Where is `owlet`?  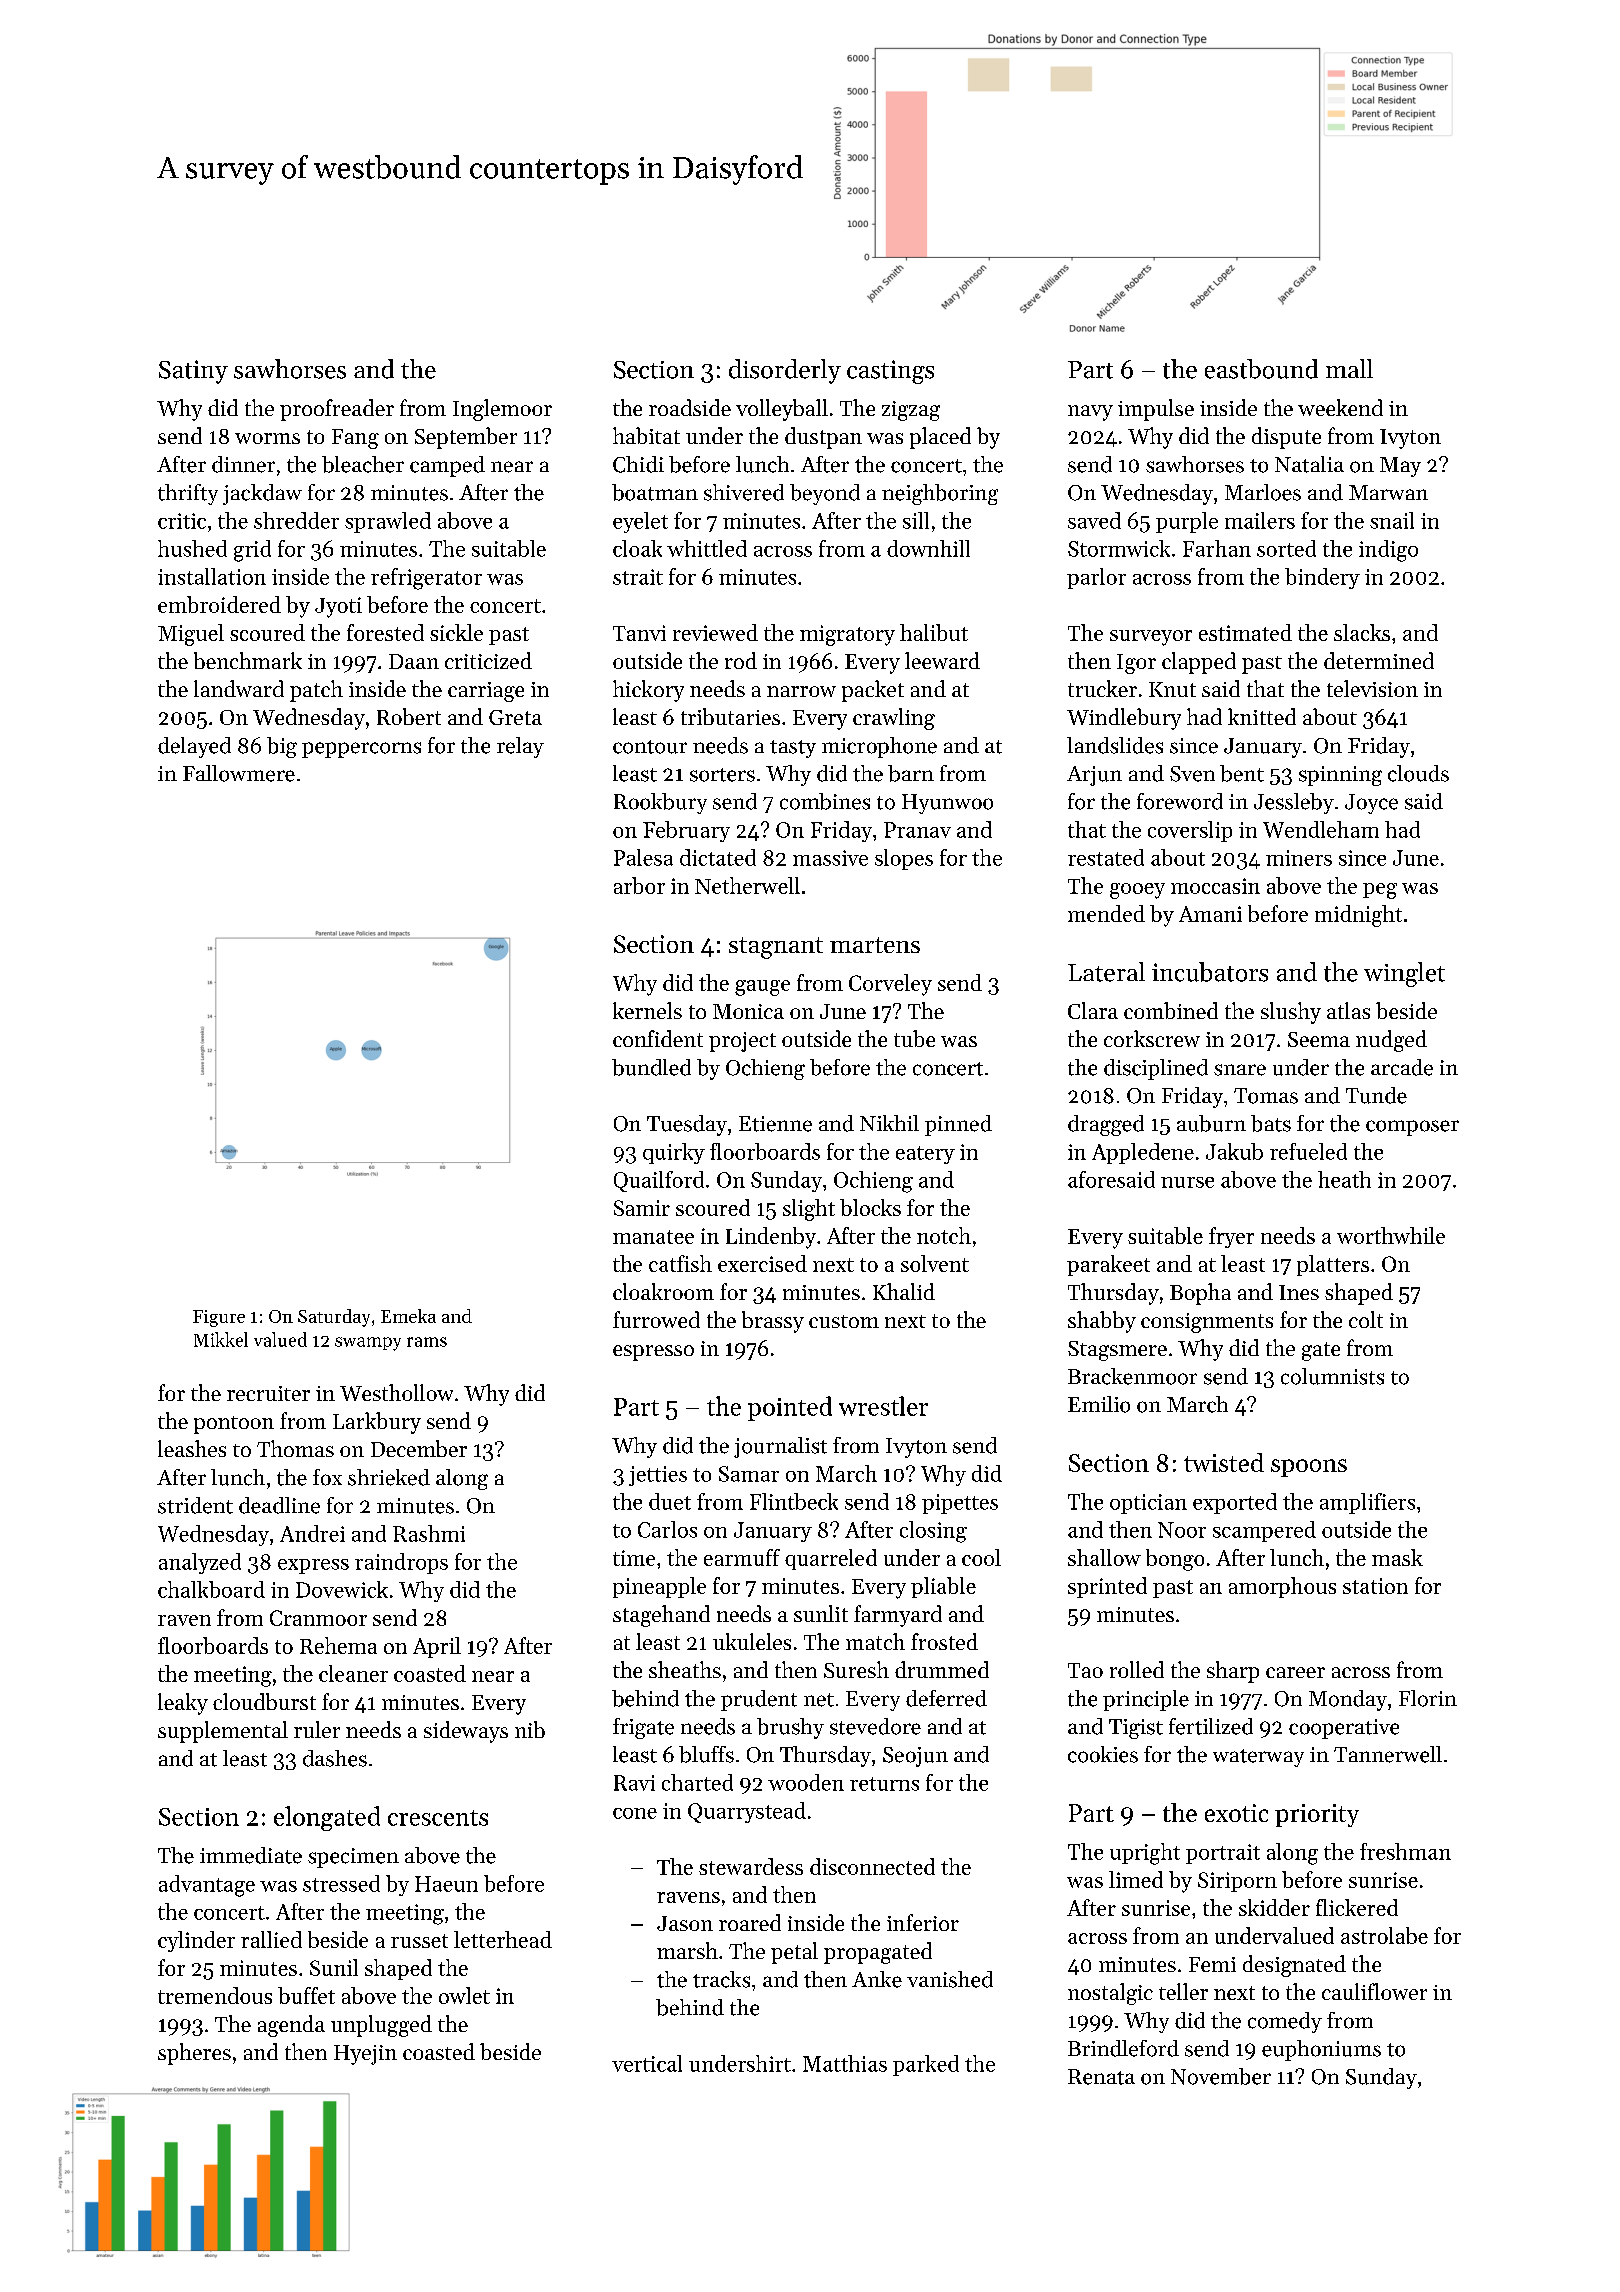
owlet is located at coordinates (464, 1995).
